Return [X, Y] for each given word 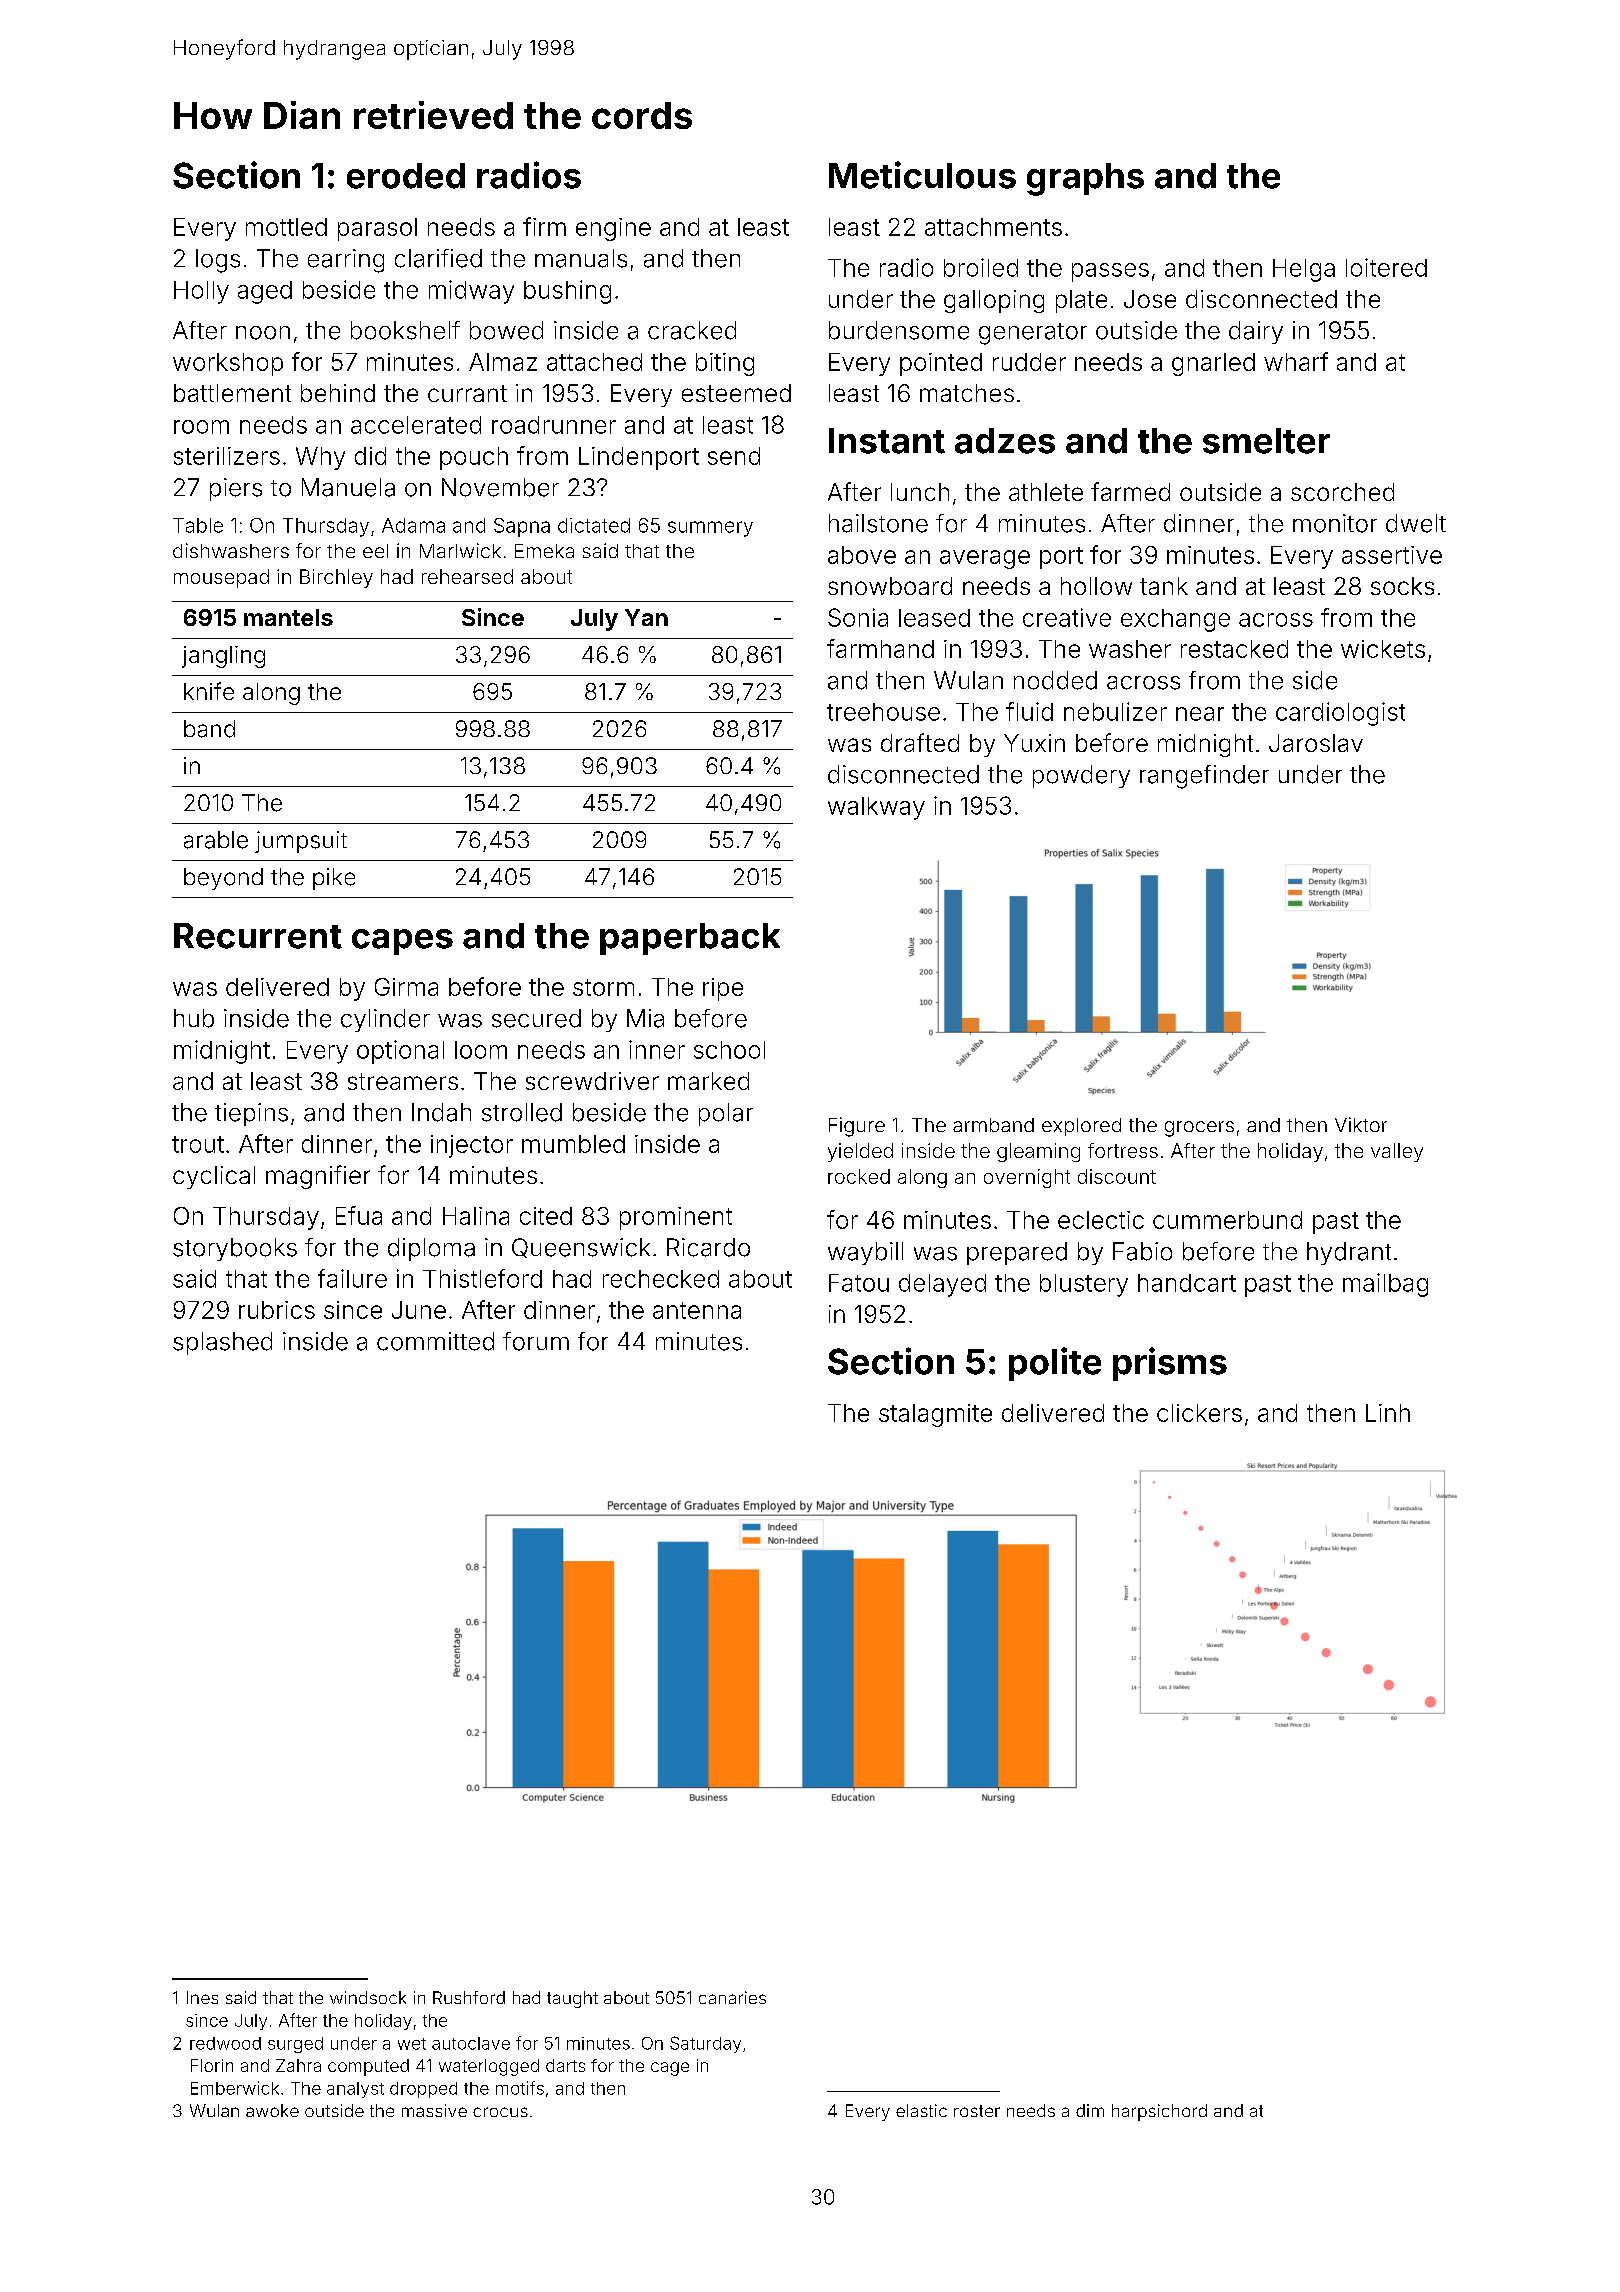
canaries [732, 1997]
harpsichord [1159, 2112]
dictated [594, 525]
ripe [723, 989]
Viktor [1361, 1124]
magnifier [318, 1177]
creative [1067, 617]
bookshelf [405, 330]
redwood [225, 2043]
